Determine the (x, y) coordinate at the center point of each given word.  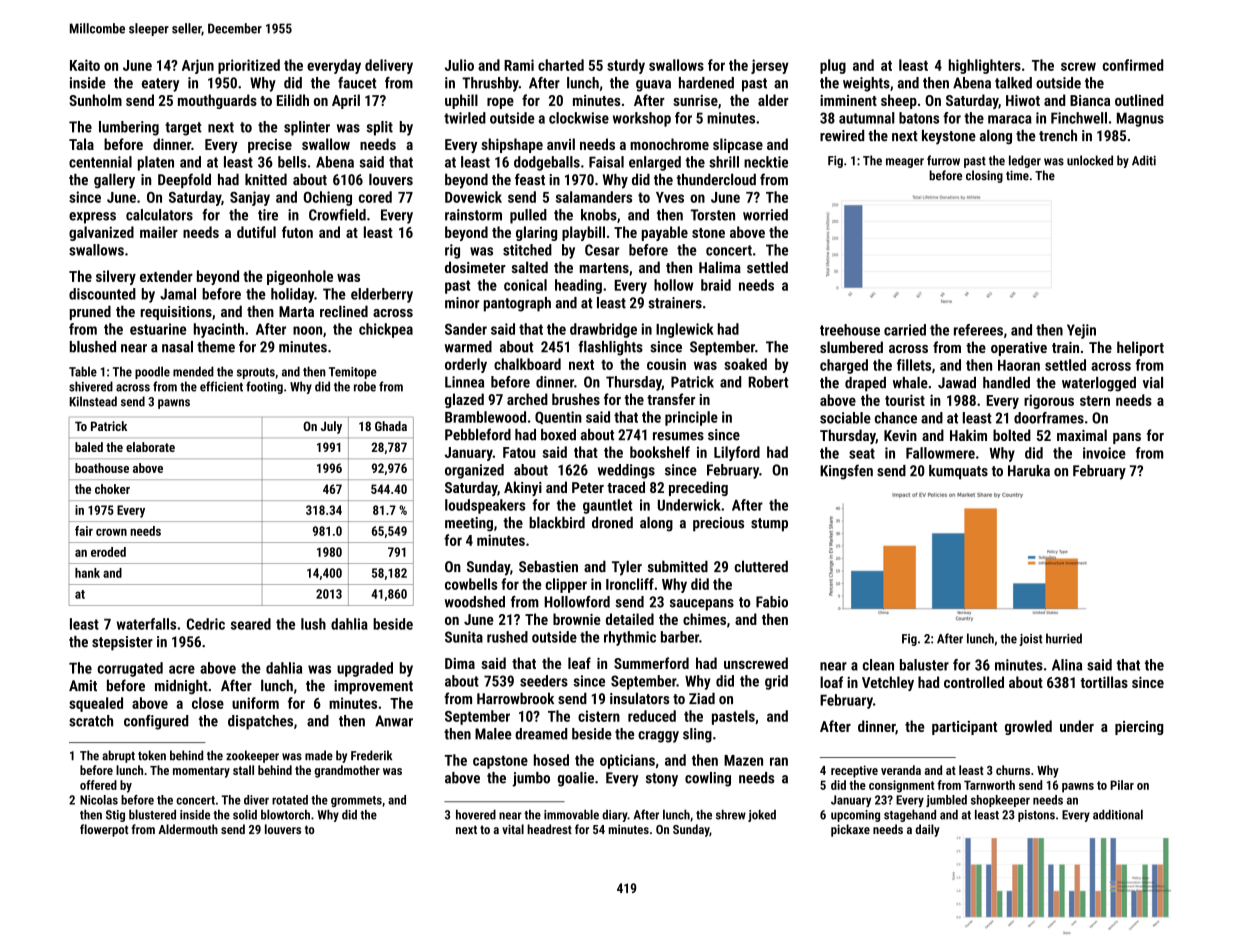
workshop (642, 119)
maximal (1082, 435)
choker (112, 489)
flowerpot (104, 830)
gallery (114, 181)
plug (833, 66)
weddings (626, 471)
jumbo (531, 779)
